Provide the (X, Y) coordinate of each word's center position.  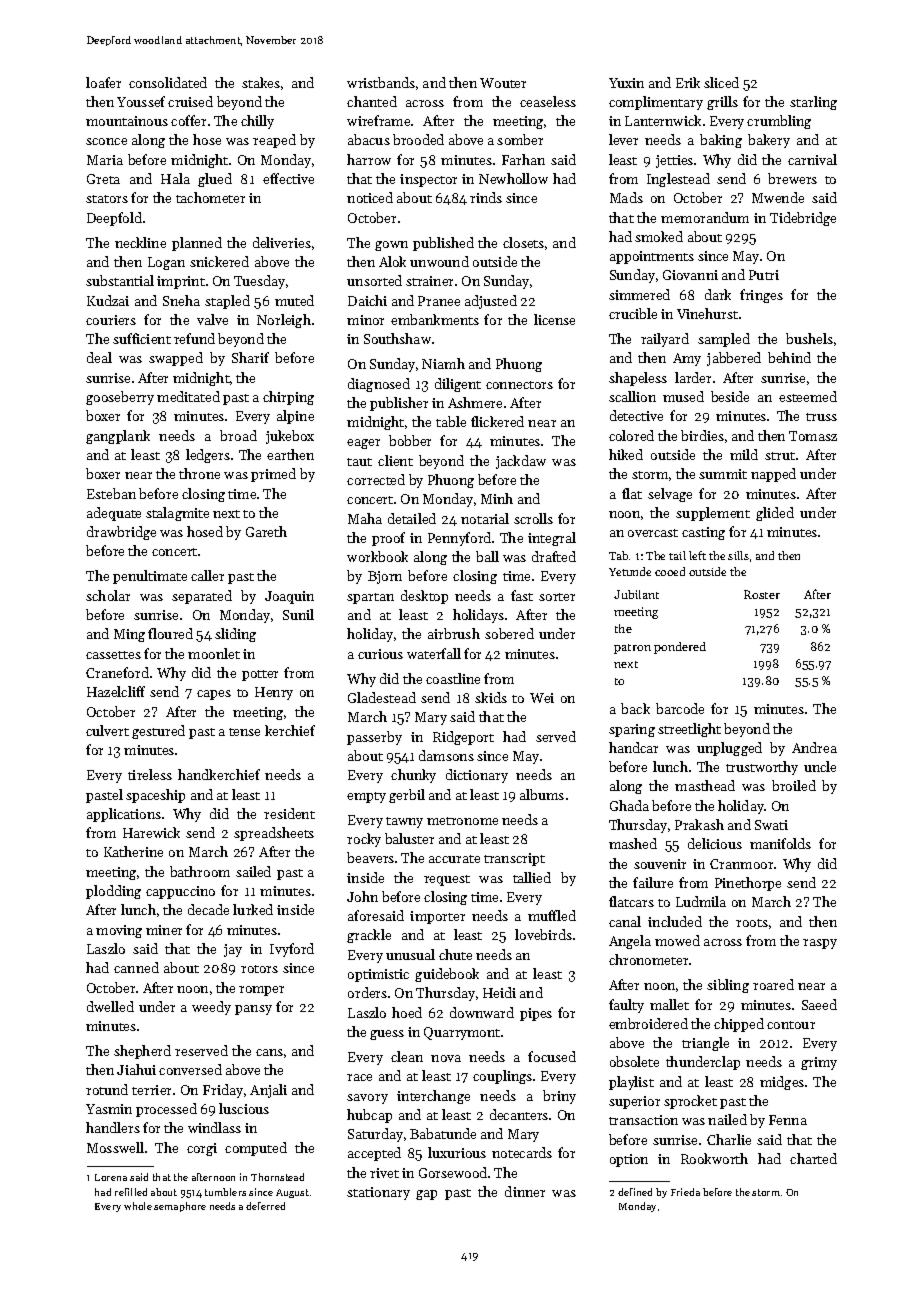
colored (631, 435)
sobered (509, 633)
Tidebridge (803, 219)
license (554, 319)
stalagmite (177, 514)
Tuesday (259, 282)
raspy (820, 944)
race (359, 1077)
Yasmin (109, 1109)
